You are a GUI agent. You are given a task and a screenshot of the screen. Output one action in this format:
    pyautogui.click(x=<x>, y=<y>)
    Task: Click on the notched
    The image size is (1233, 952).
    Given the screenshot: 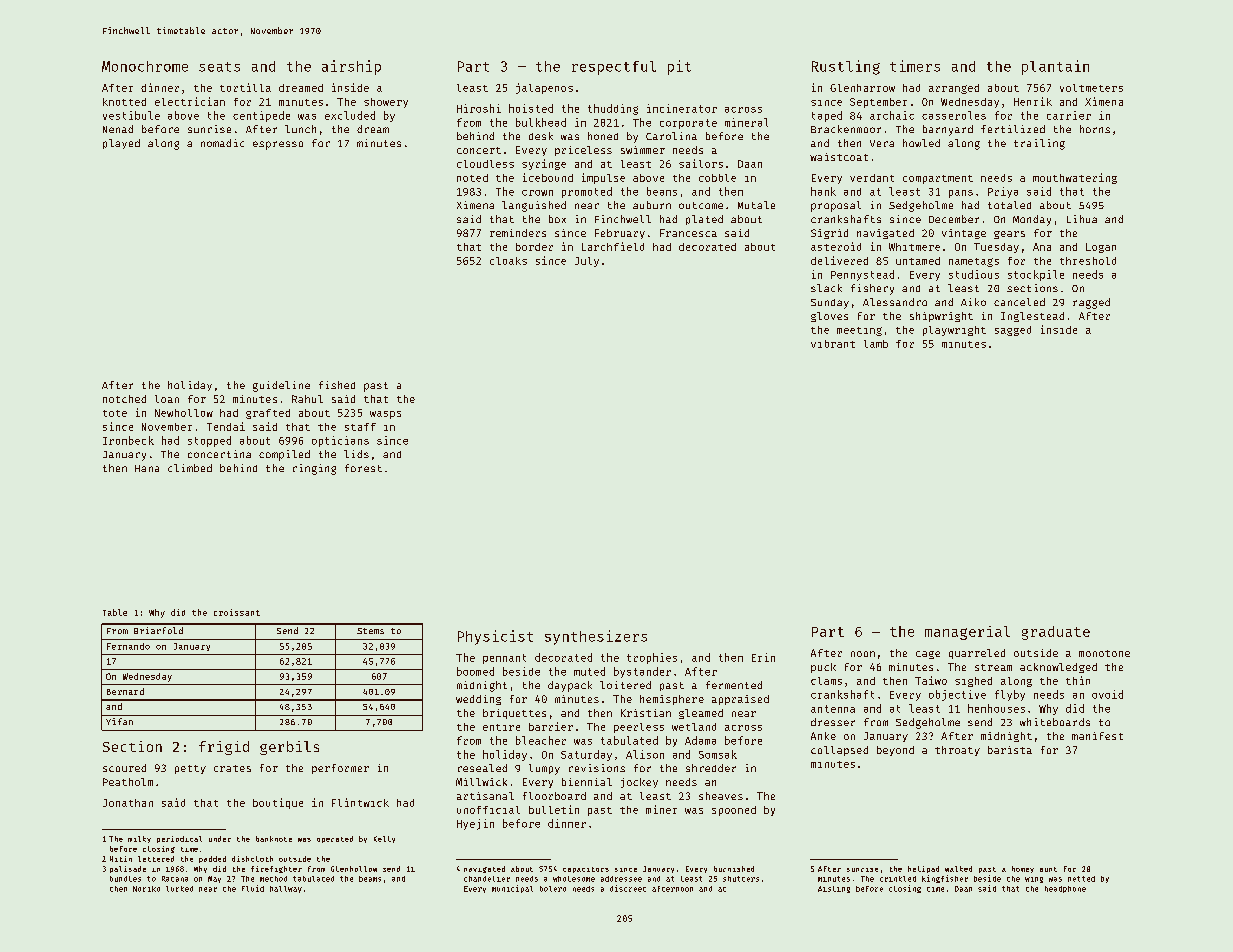 What is the action you would take?
    pyautogui.click(x=124, y=399)
